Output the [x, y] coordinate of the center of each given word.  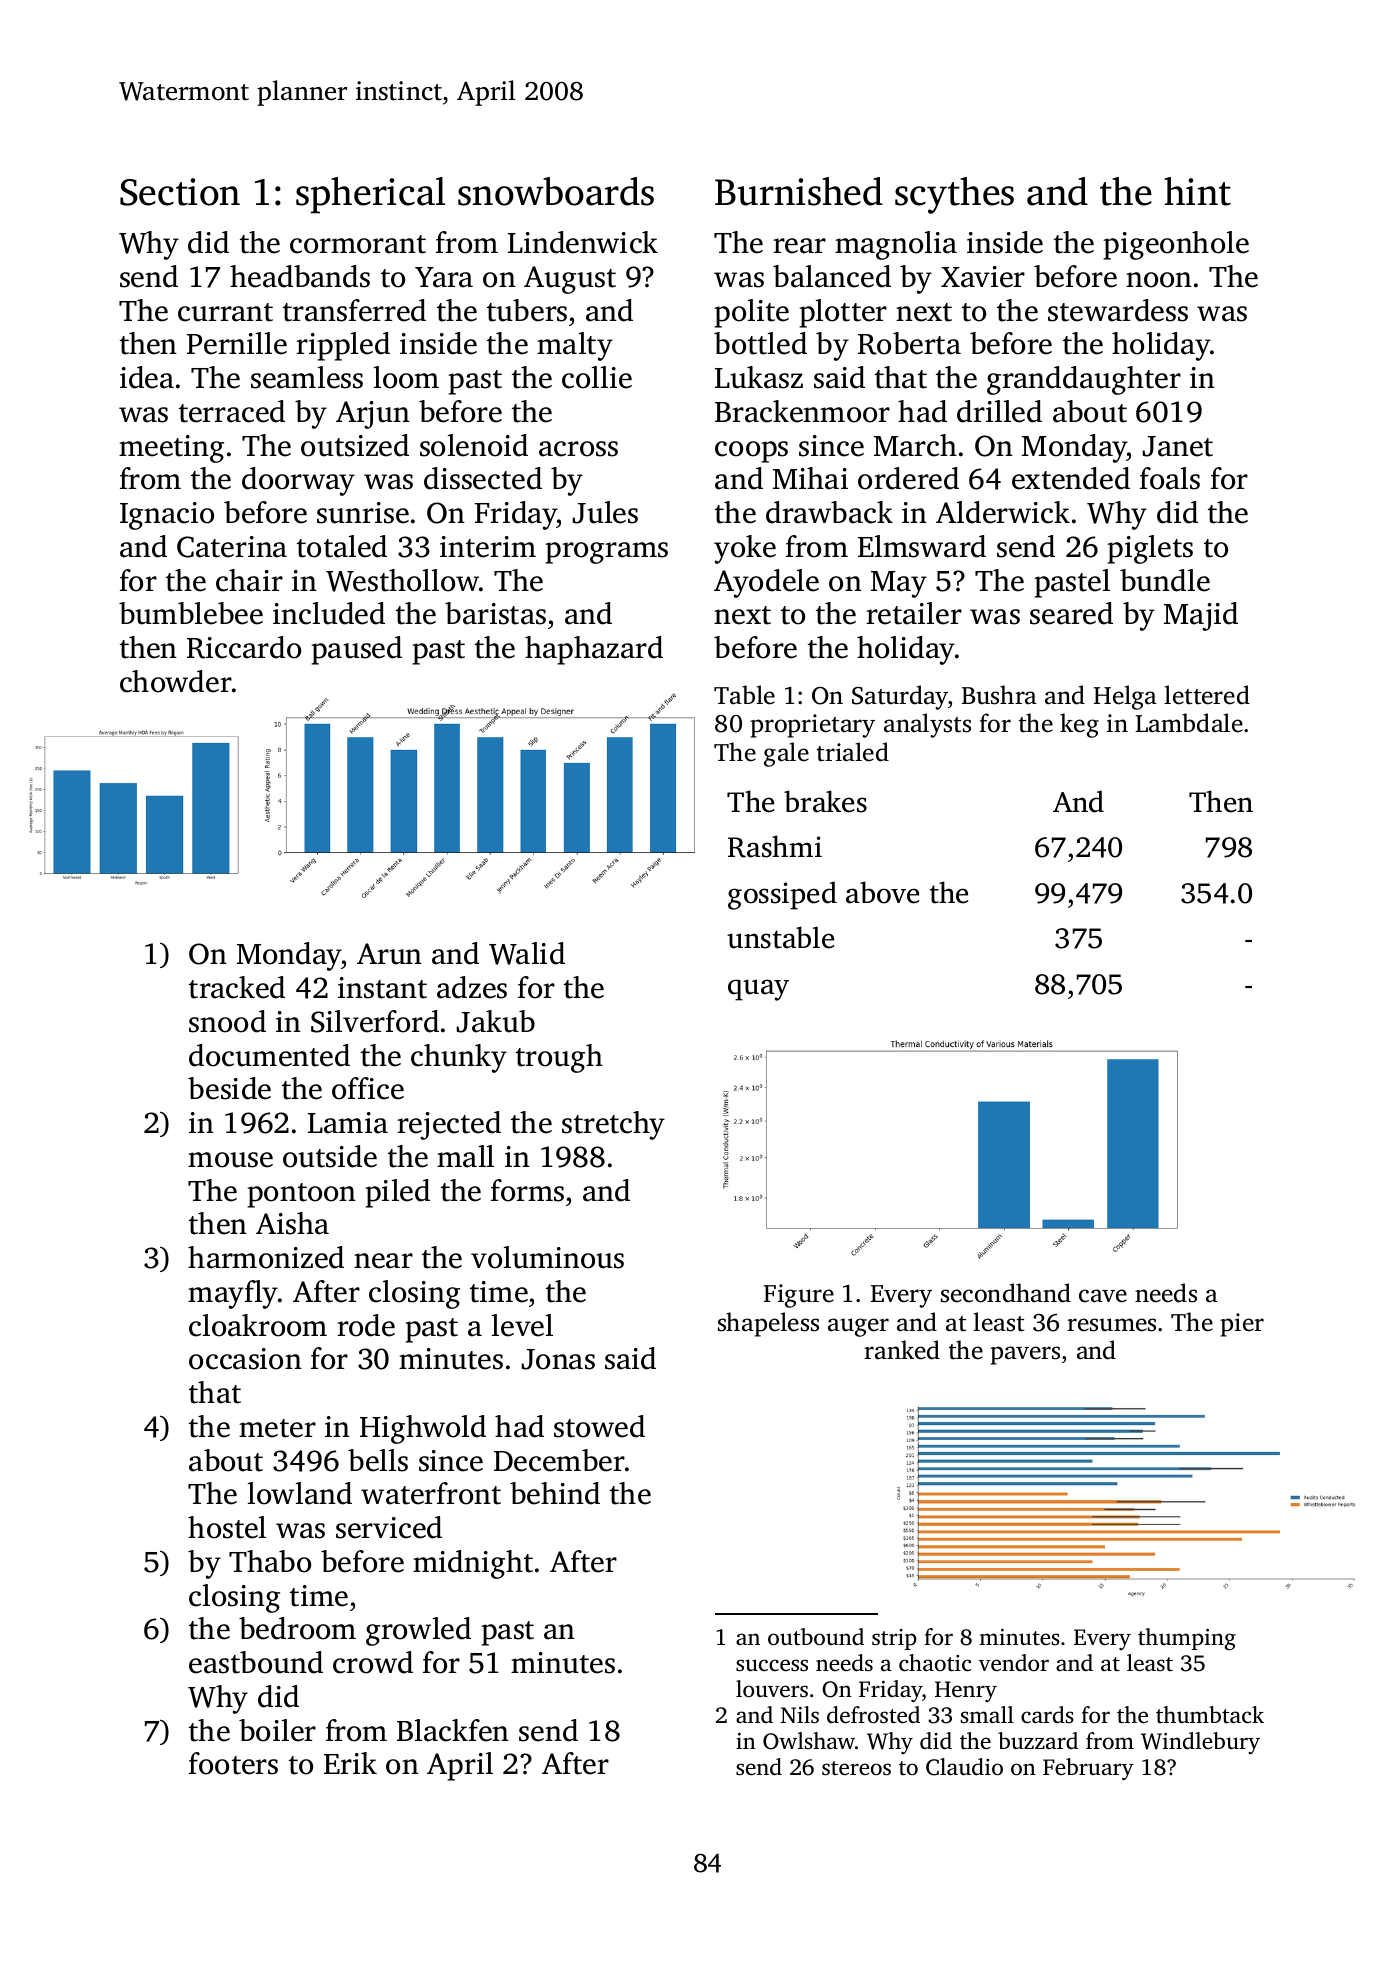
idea [147, 377]
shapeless [768, 1324]
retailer [914, 613]
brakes [825, 801]
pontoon [301, 1195]
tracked [237, 987]
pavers [1025, 1355]
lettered [1207, 695]
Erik [350, 1763]
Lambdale [1189, 723]
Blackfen [453, 1730]
